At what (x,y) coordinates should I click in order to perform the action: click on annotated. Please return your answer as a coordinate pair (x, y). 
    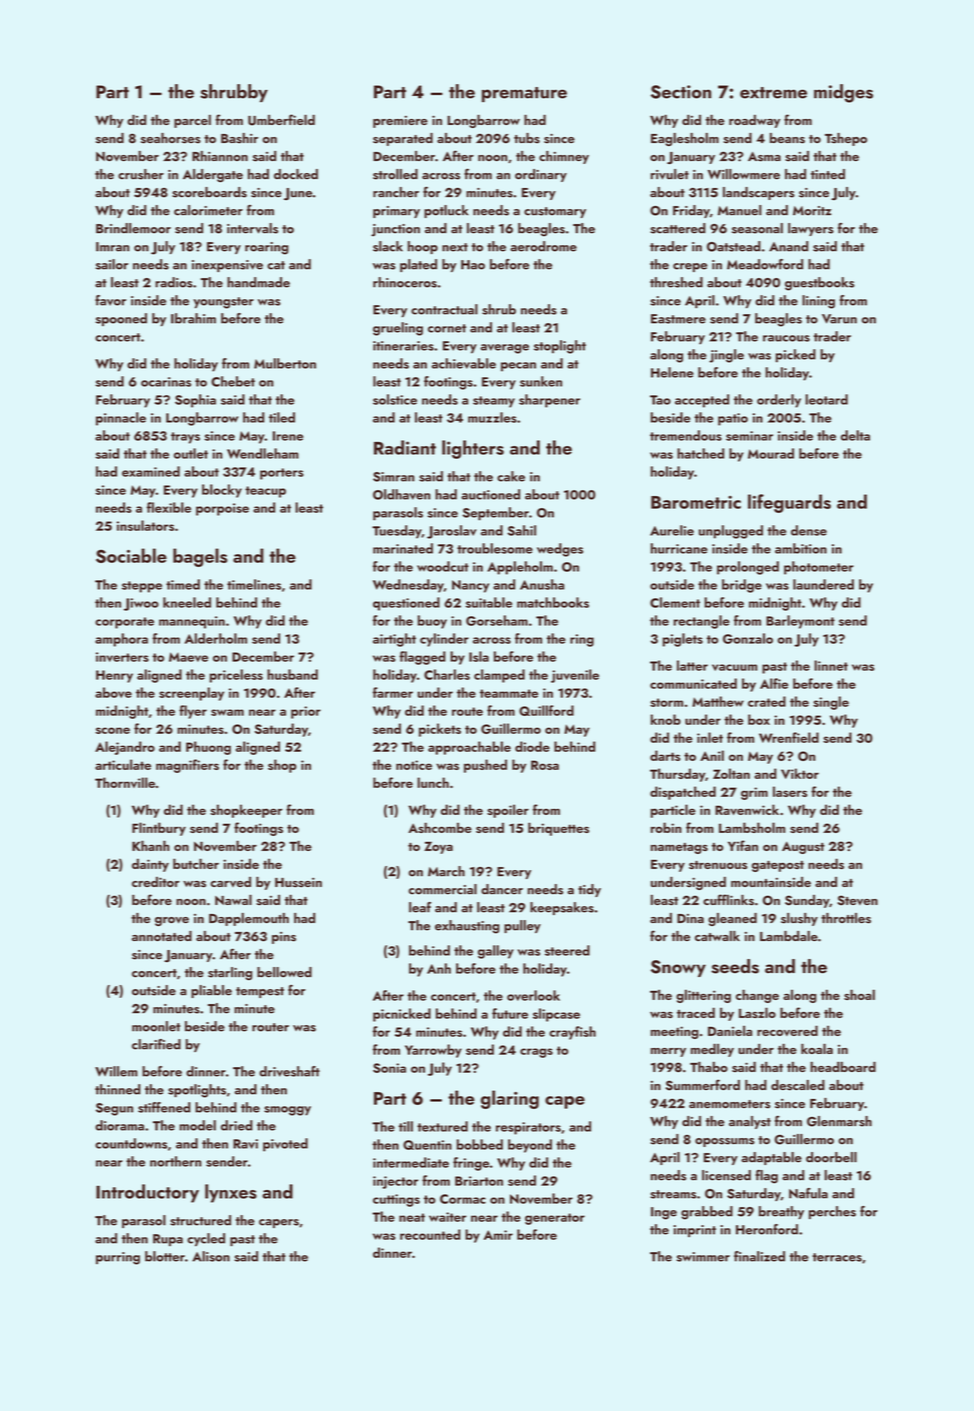
    Looking at the image, I should click on (162, 936).
